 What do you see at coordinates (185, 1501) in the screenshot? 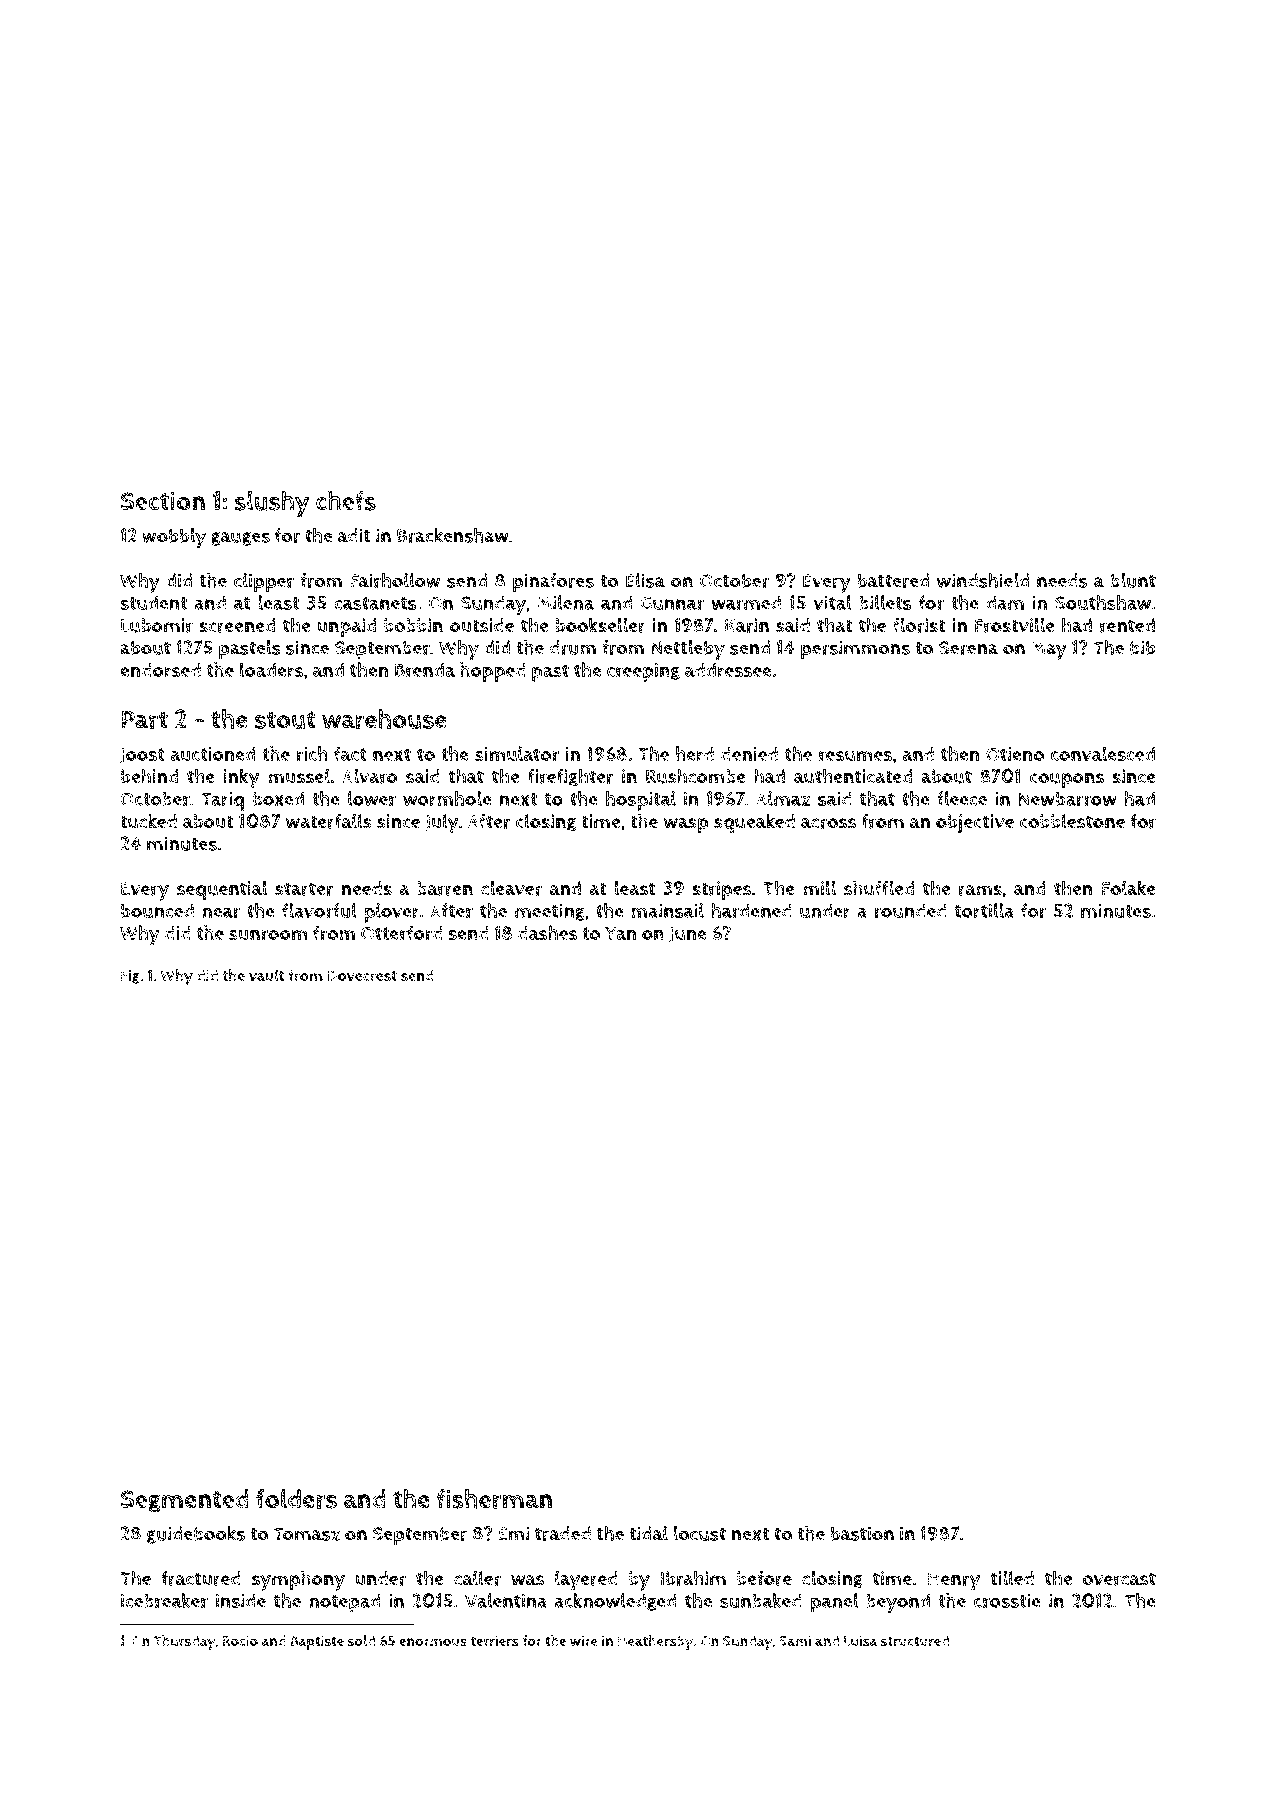
I see `Segmented` at bounding box center [185, 1501].
